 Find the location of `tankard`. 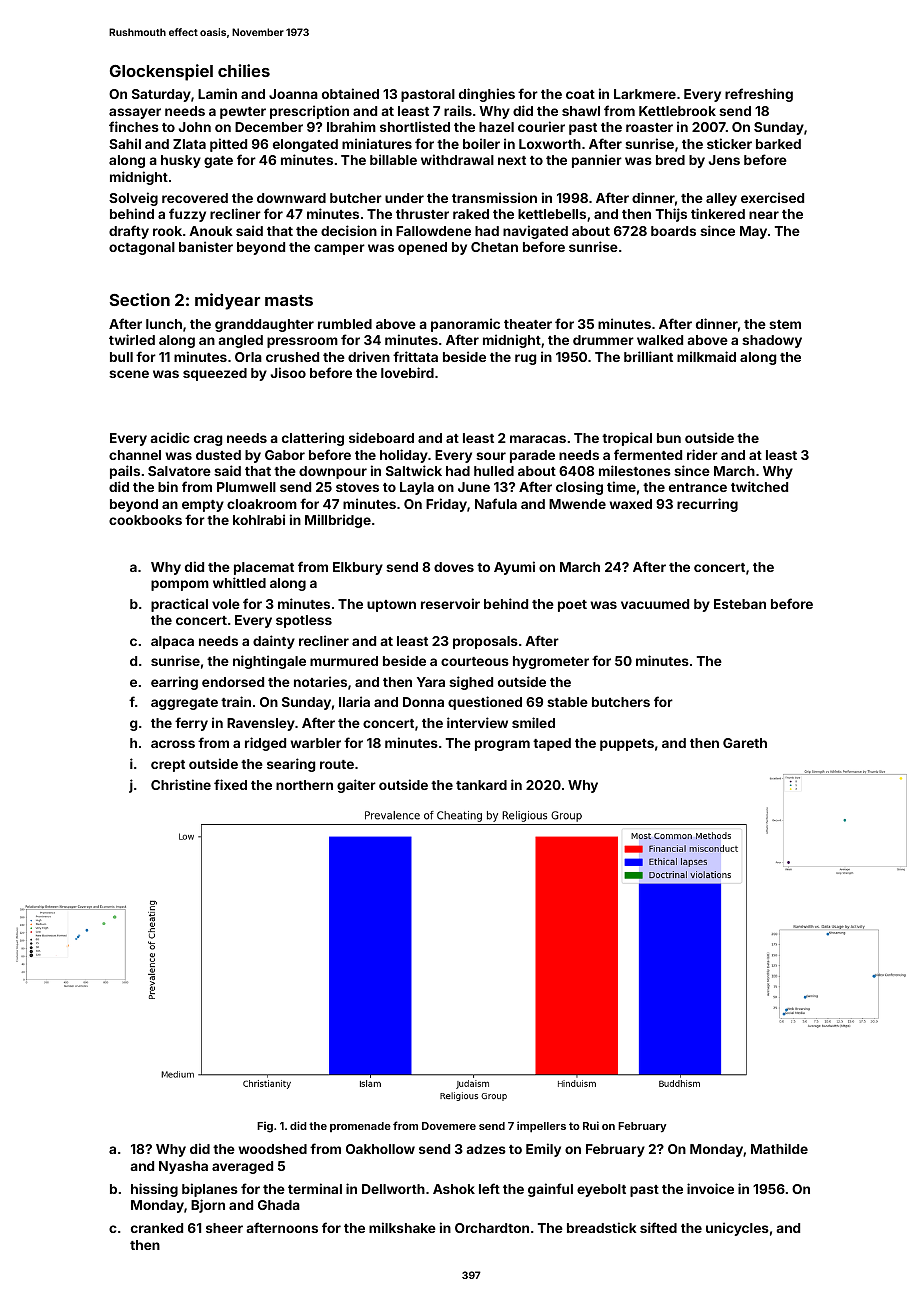

tankard is located at coordinates (481, 785).
